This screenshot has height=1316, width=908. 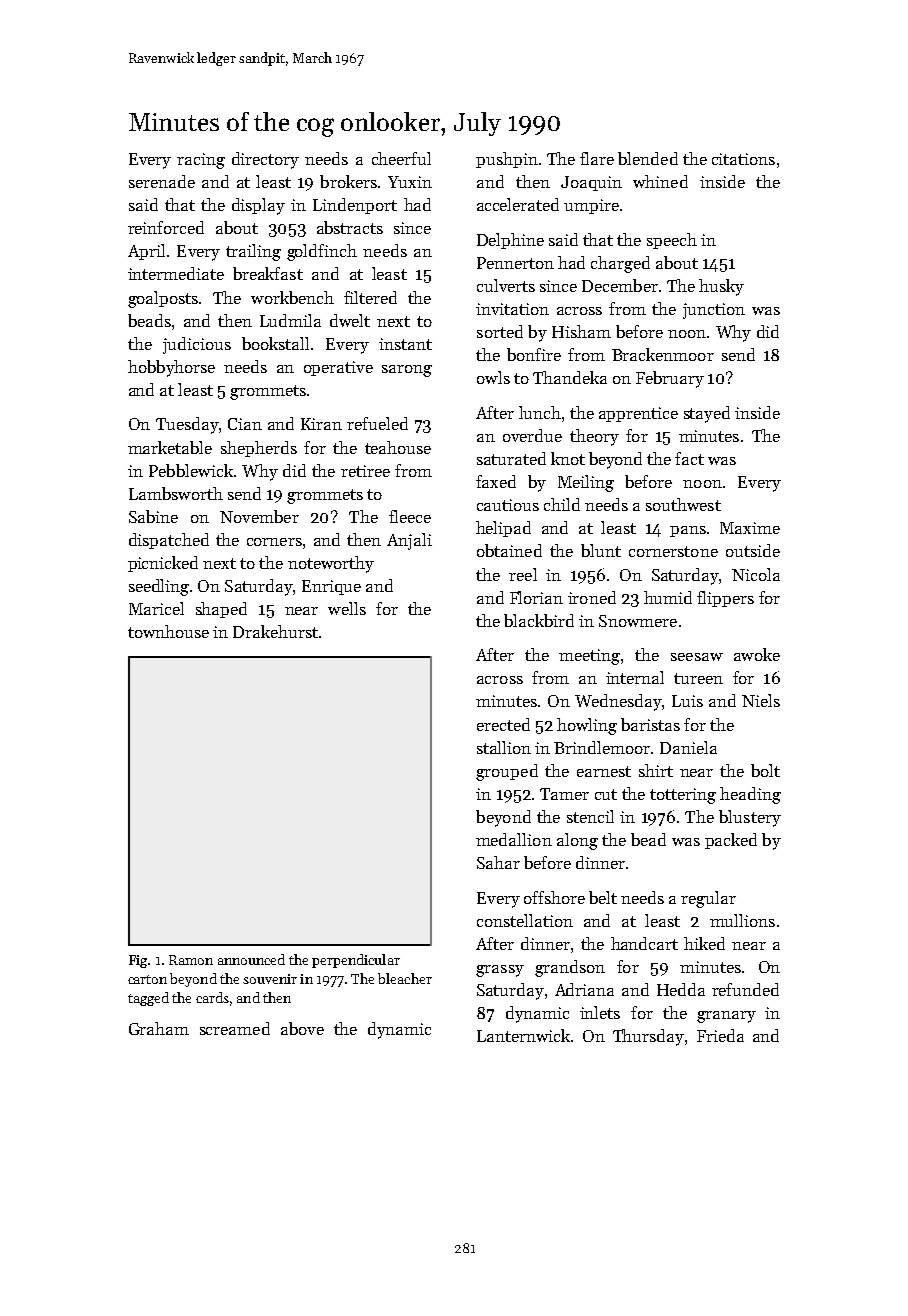 I want to click on racing, so click(x=201, y=161).
